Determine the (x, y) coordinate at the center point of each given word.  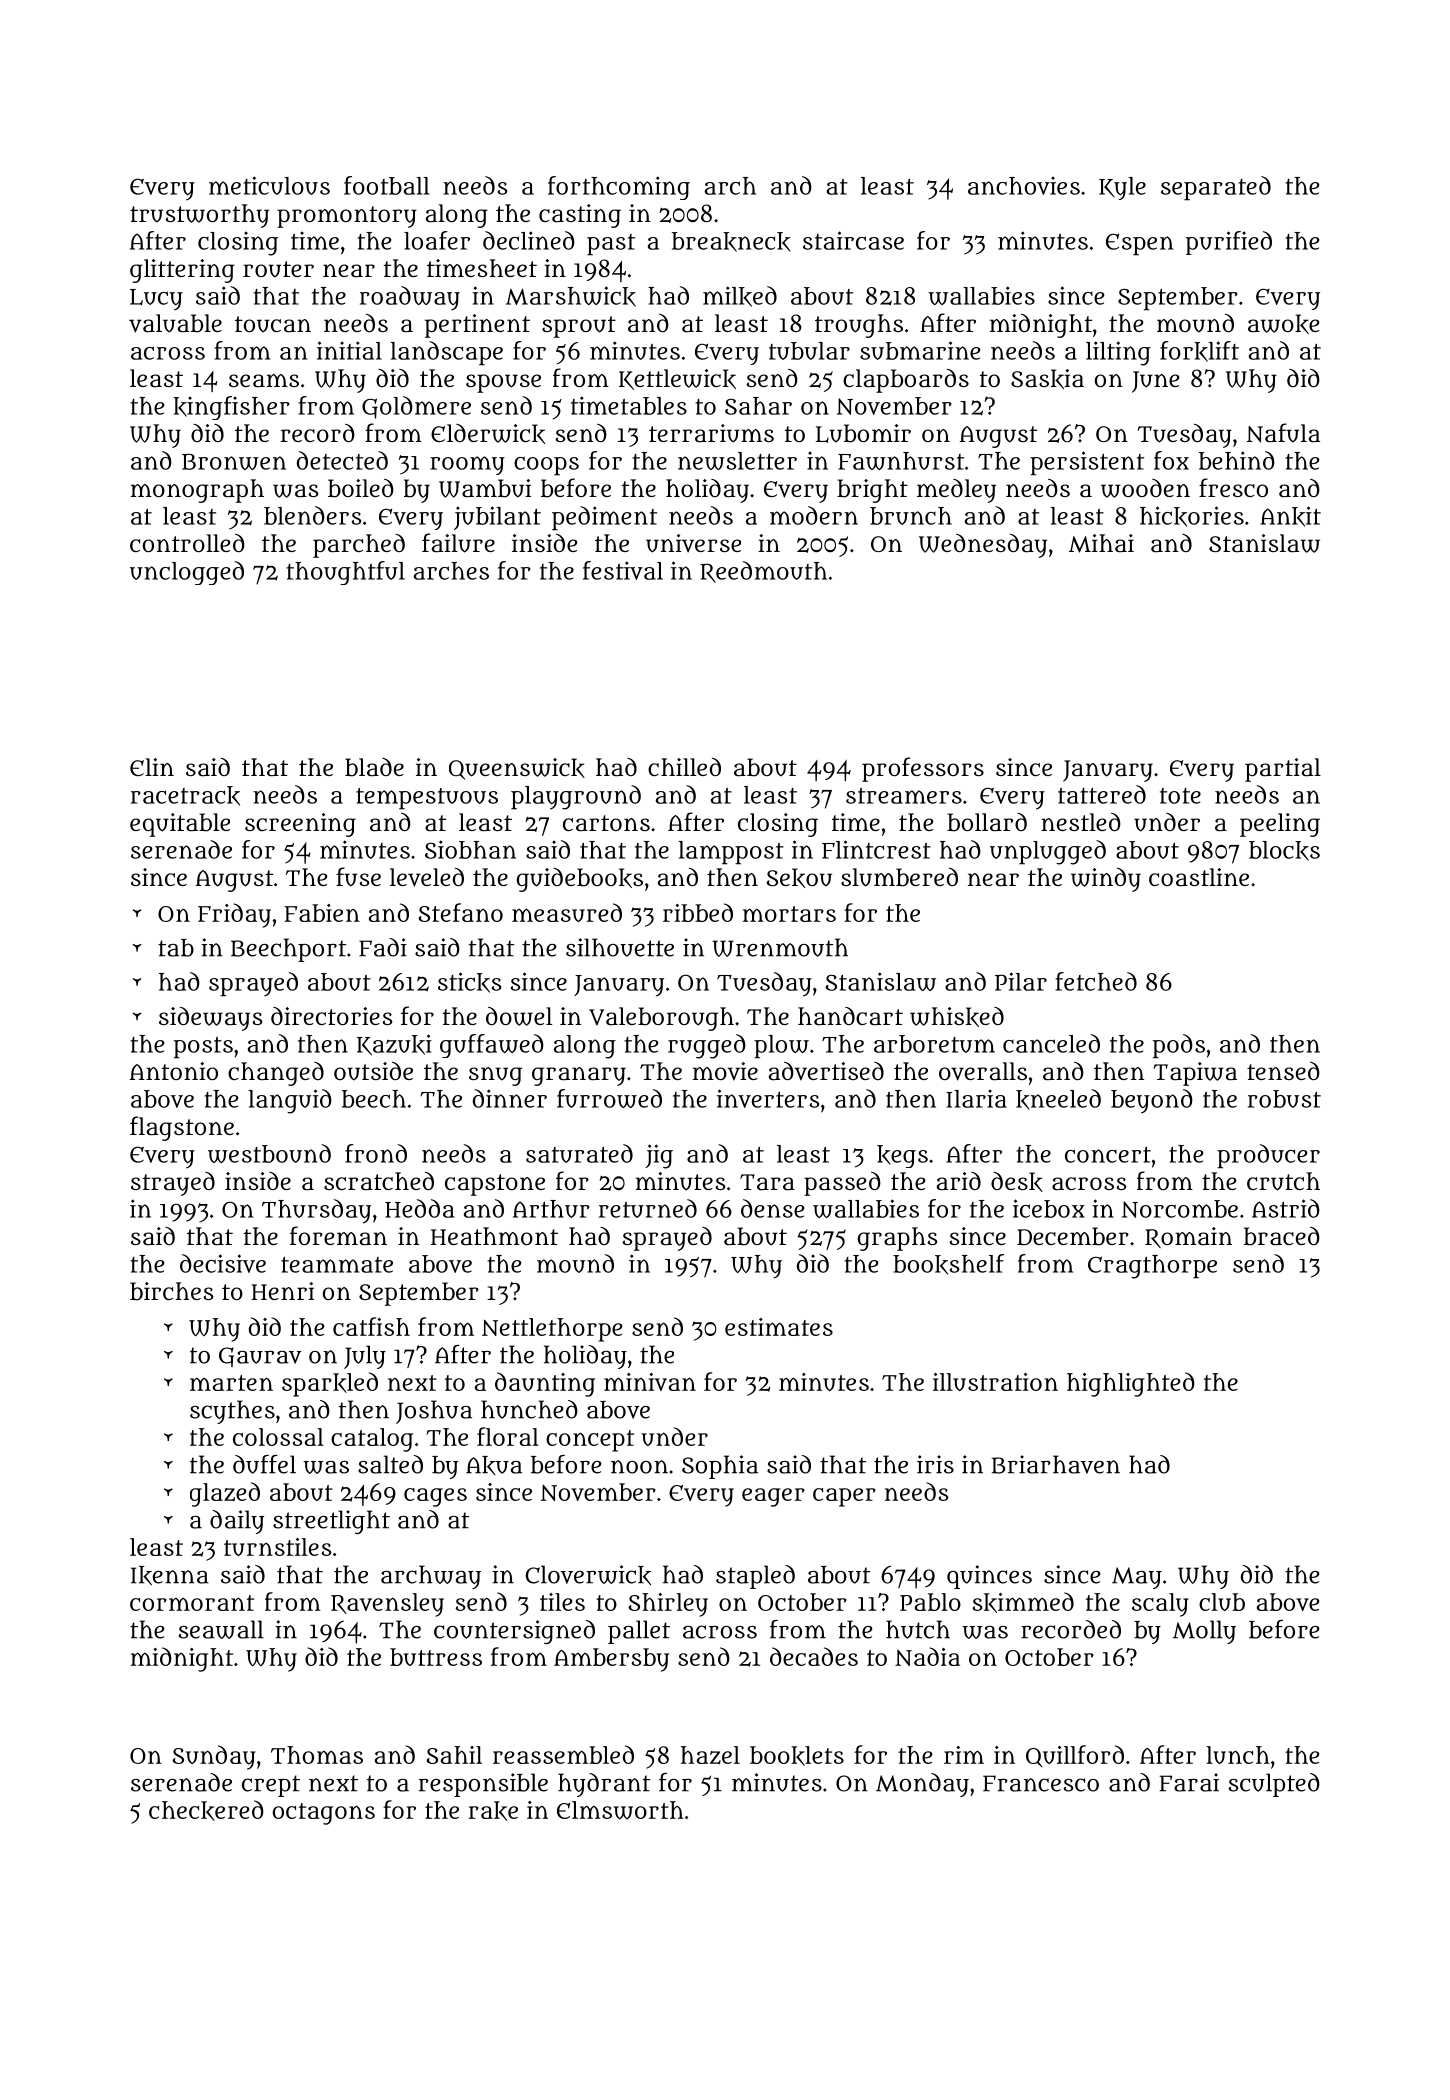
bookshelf (948, 1264)
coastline (1199, 877)
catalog (372, 1440)
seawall (221, 1629)
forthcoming (619, 188)
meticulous (269, 185)
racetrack (185, 796)
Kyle (1122, 188)
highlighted (1131, 1384)
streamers (904, 796)
